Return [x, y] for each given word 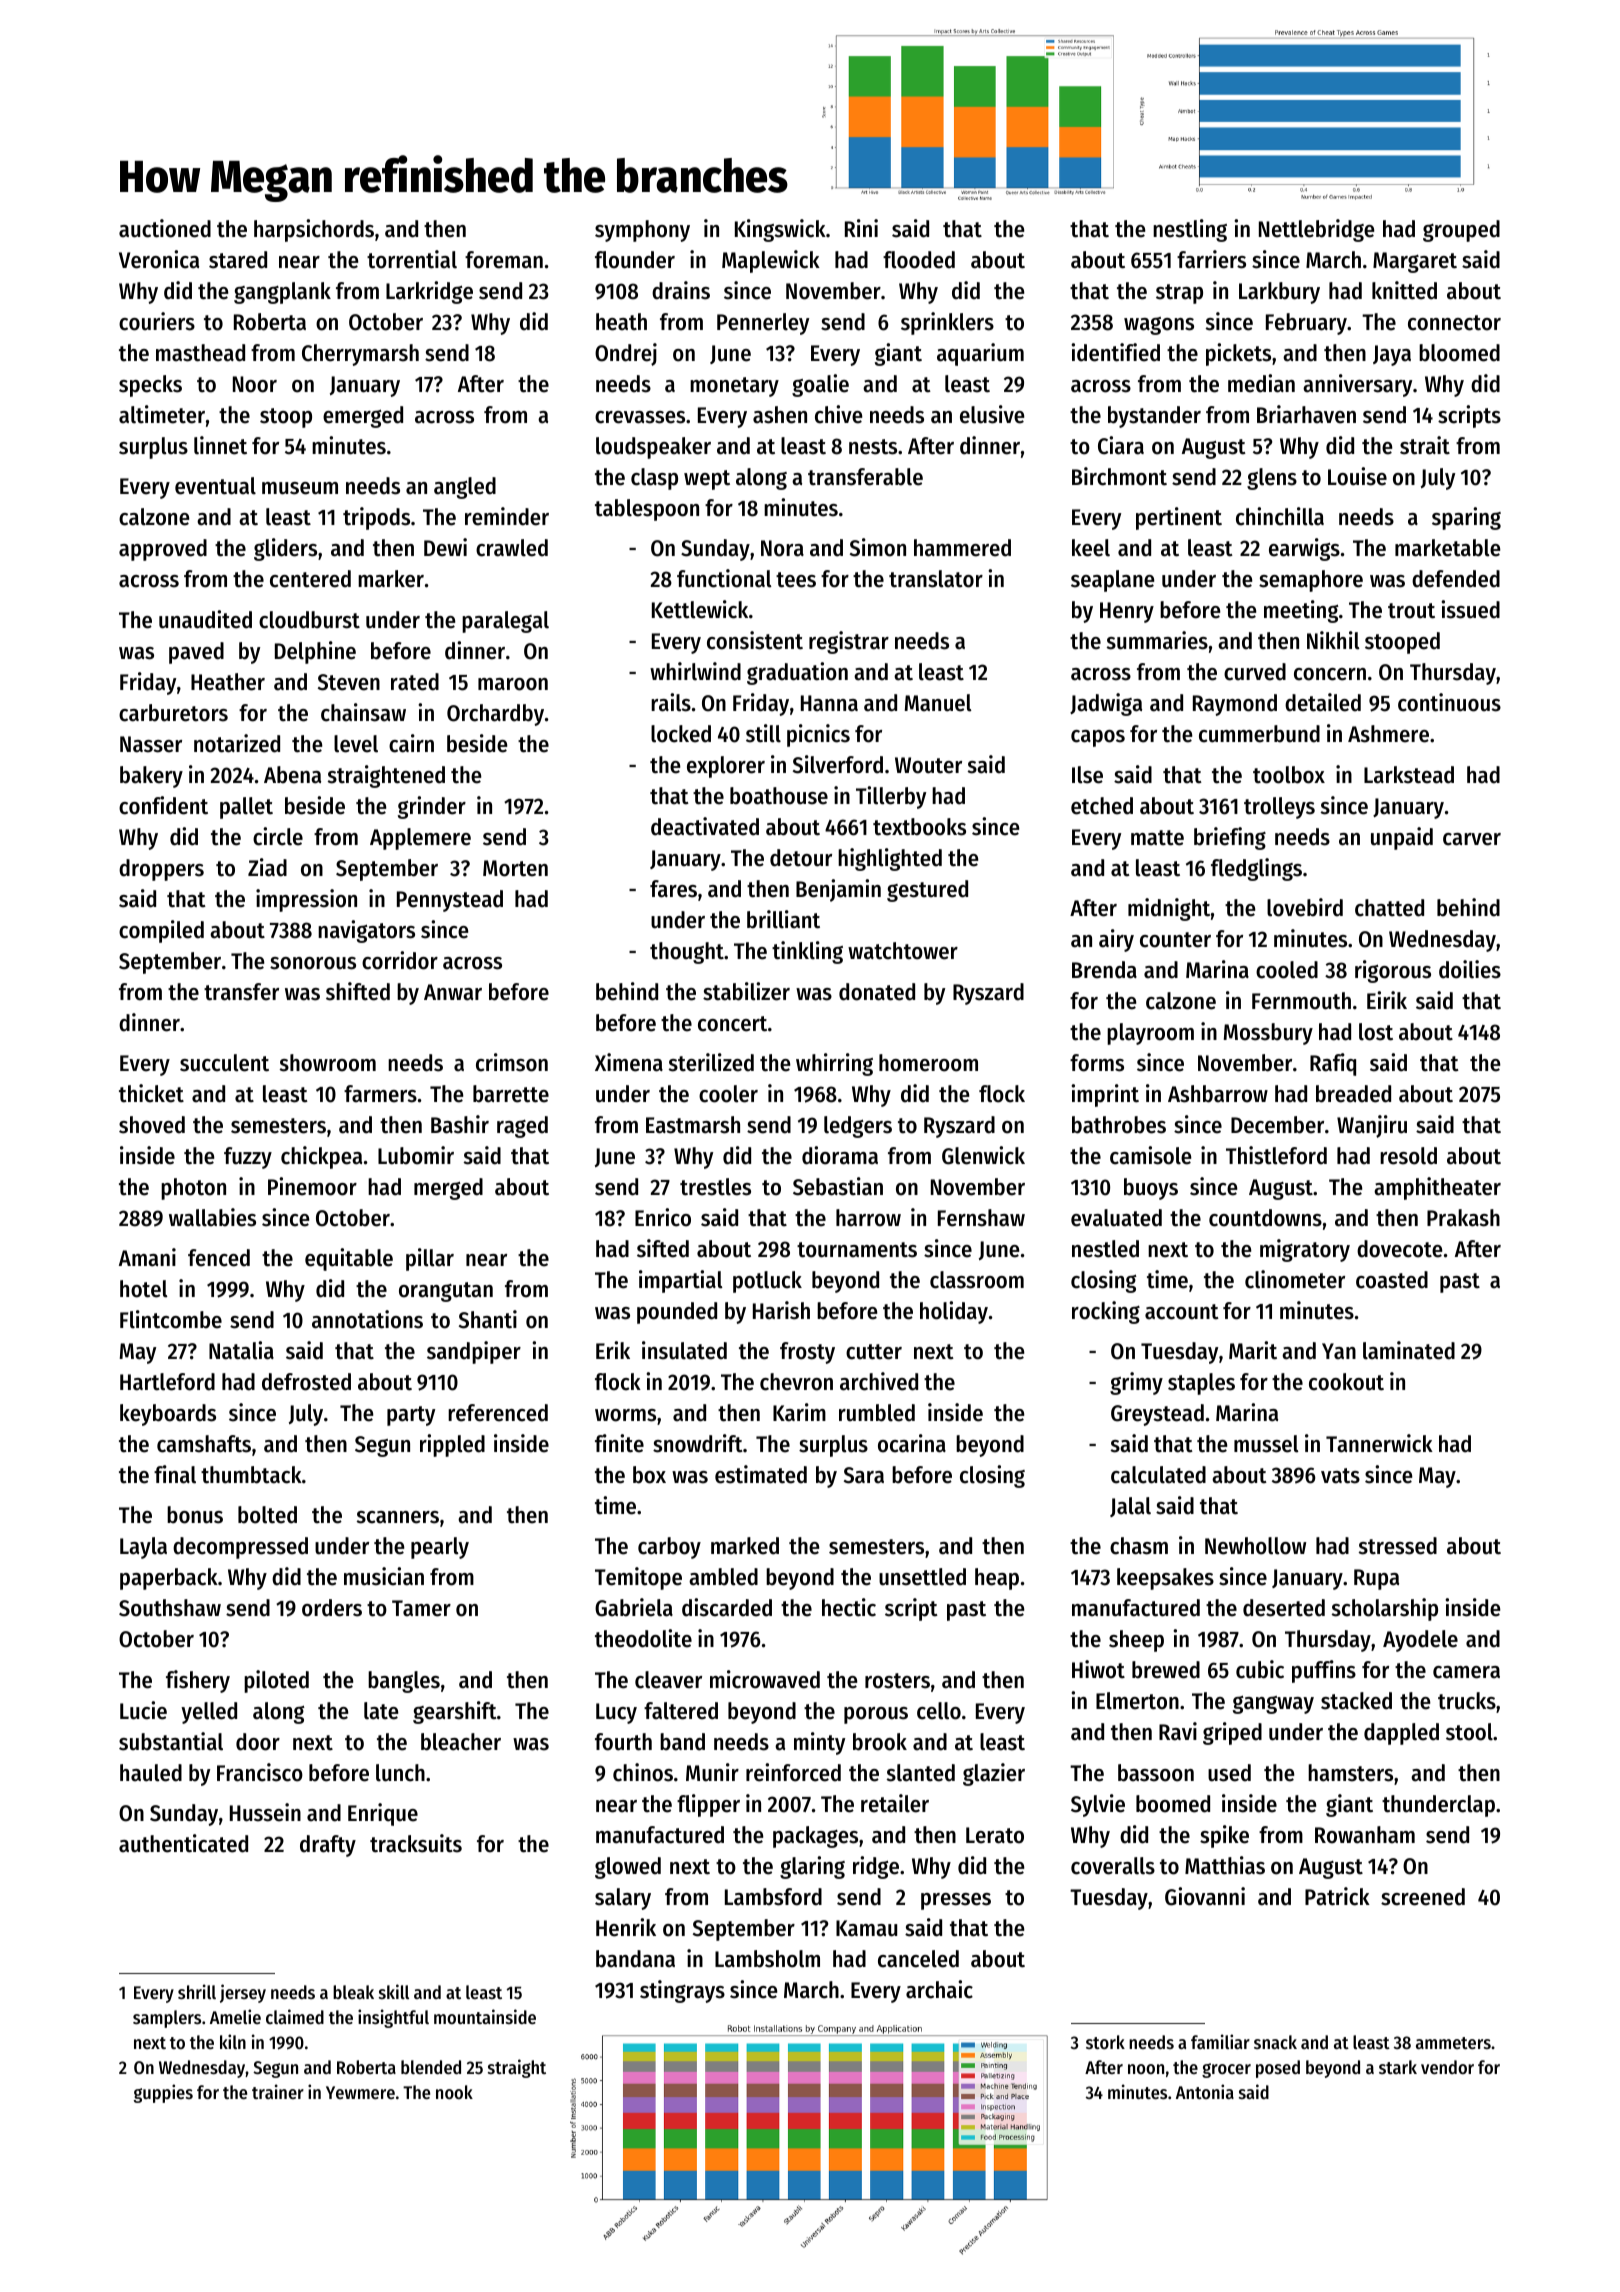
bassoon [1156, 1773]
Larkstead [1409, 775]
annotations [367, 1319]
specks [150, 386]
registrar [849, 642]
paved [196, 653]
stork [1105, 2042]
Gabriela [634, 1607]
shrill [197, 1991]
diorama [840, 1155]
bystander [1154, 417]
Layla [143, 1548]
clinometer [1295, 1279]
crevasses [640, 417]
